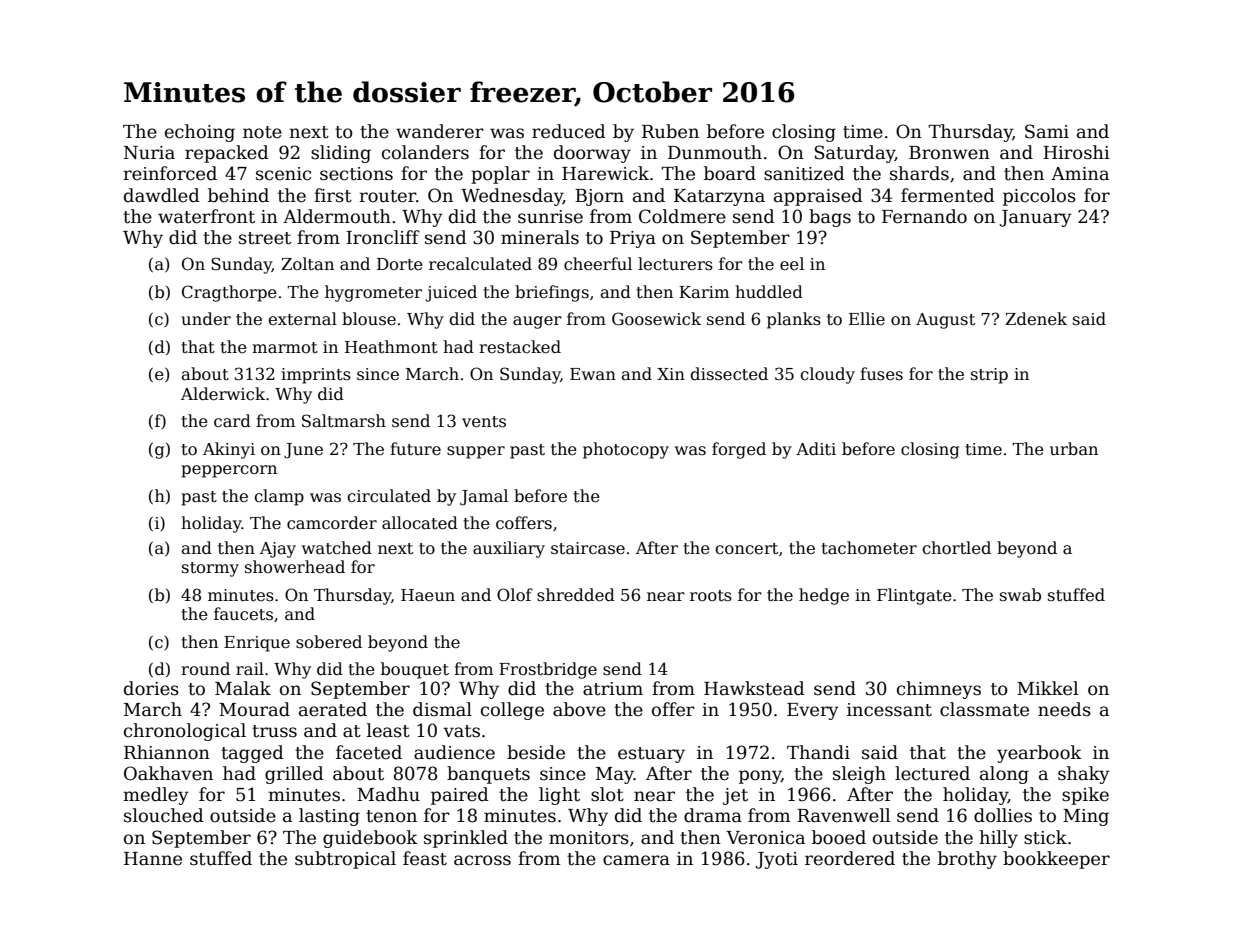  Describe the element at coordinates (1020, 595) in the screenshot. I see `swab` at that location.
